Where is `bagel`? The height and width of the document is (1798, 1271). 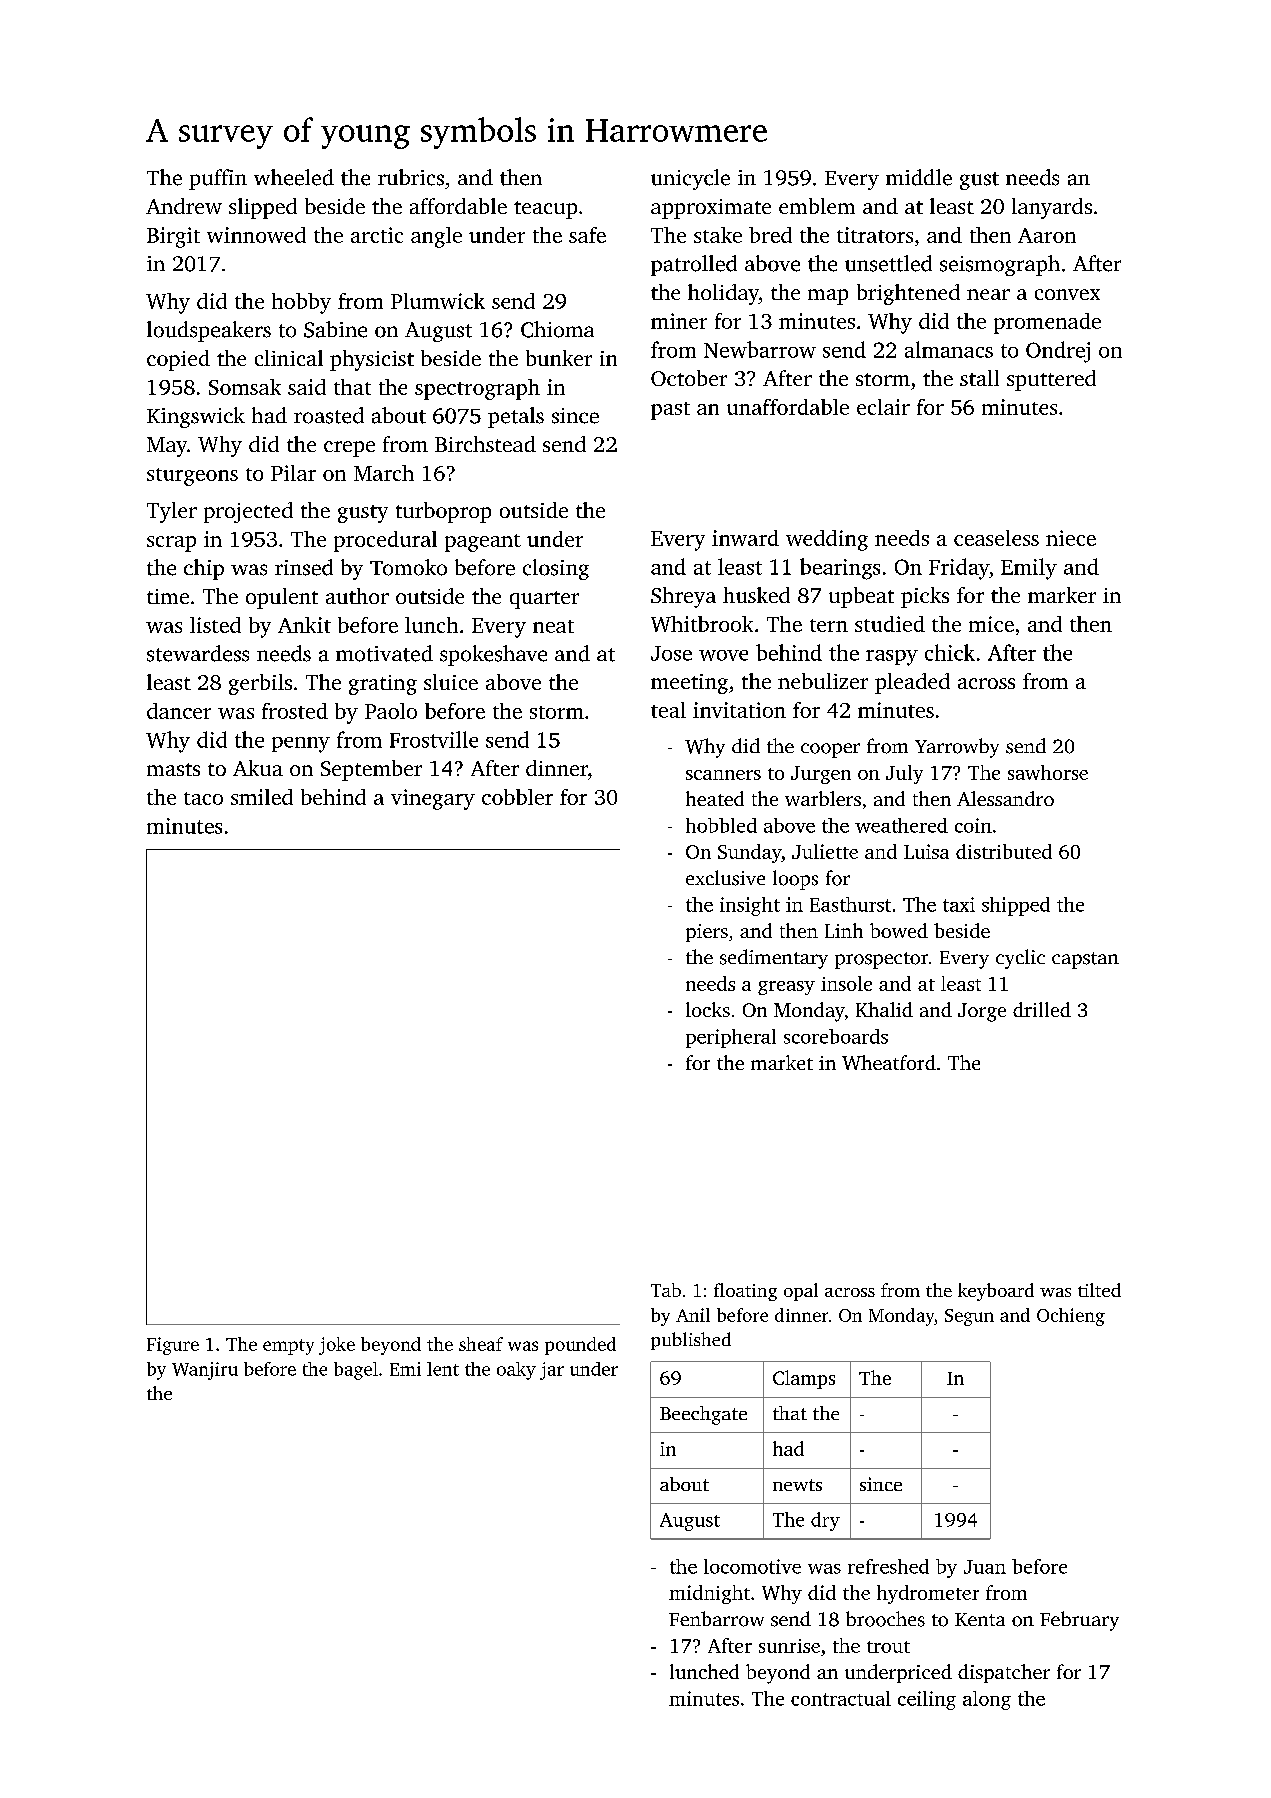 bagel is located at coordinates (356, 1371).
